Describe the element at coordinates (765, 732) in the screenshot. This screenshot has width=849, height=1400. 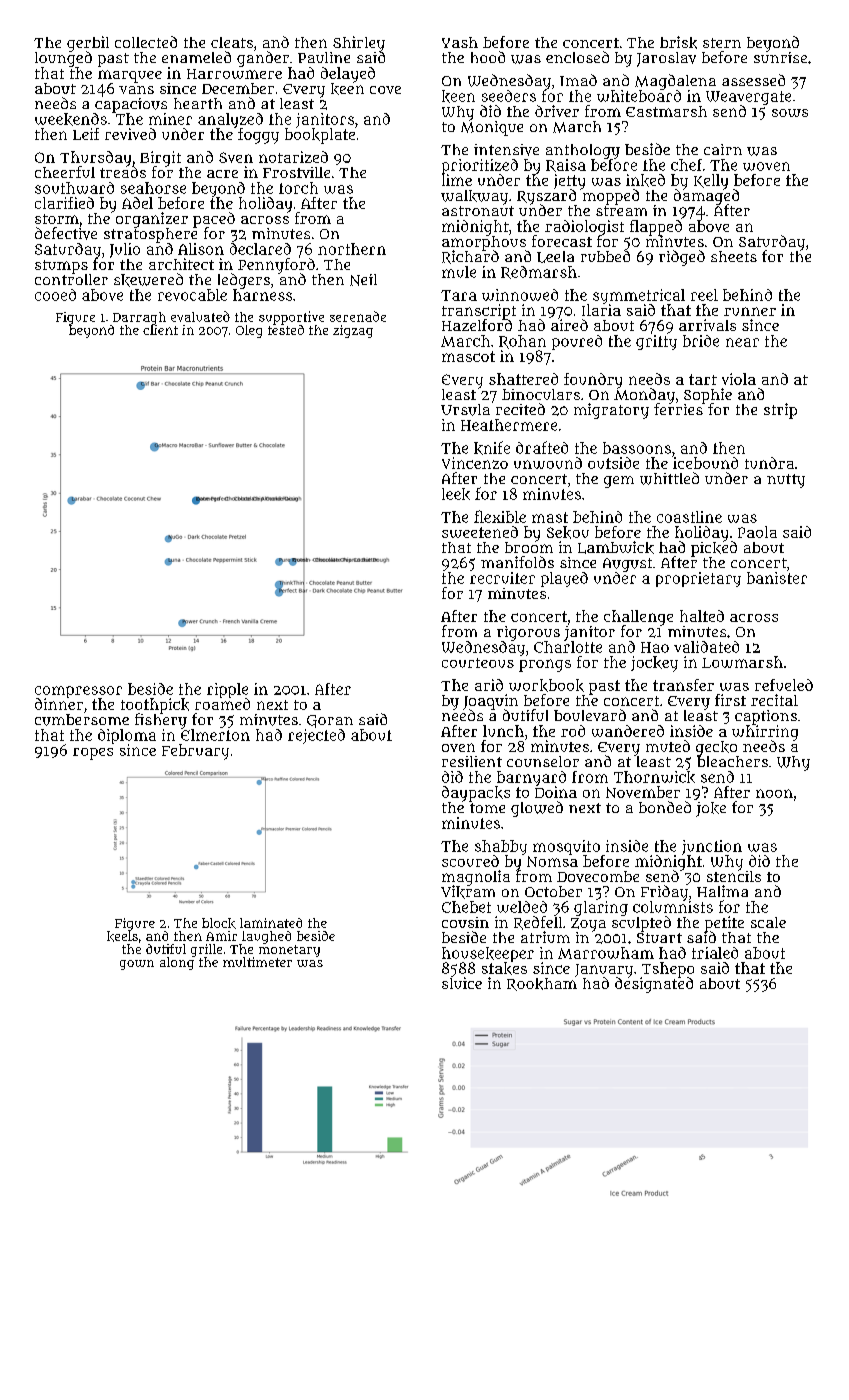
I see `whirring` at that location.
